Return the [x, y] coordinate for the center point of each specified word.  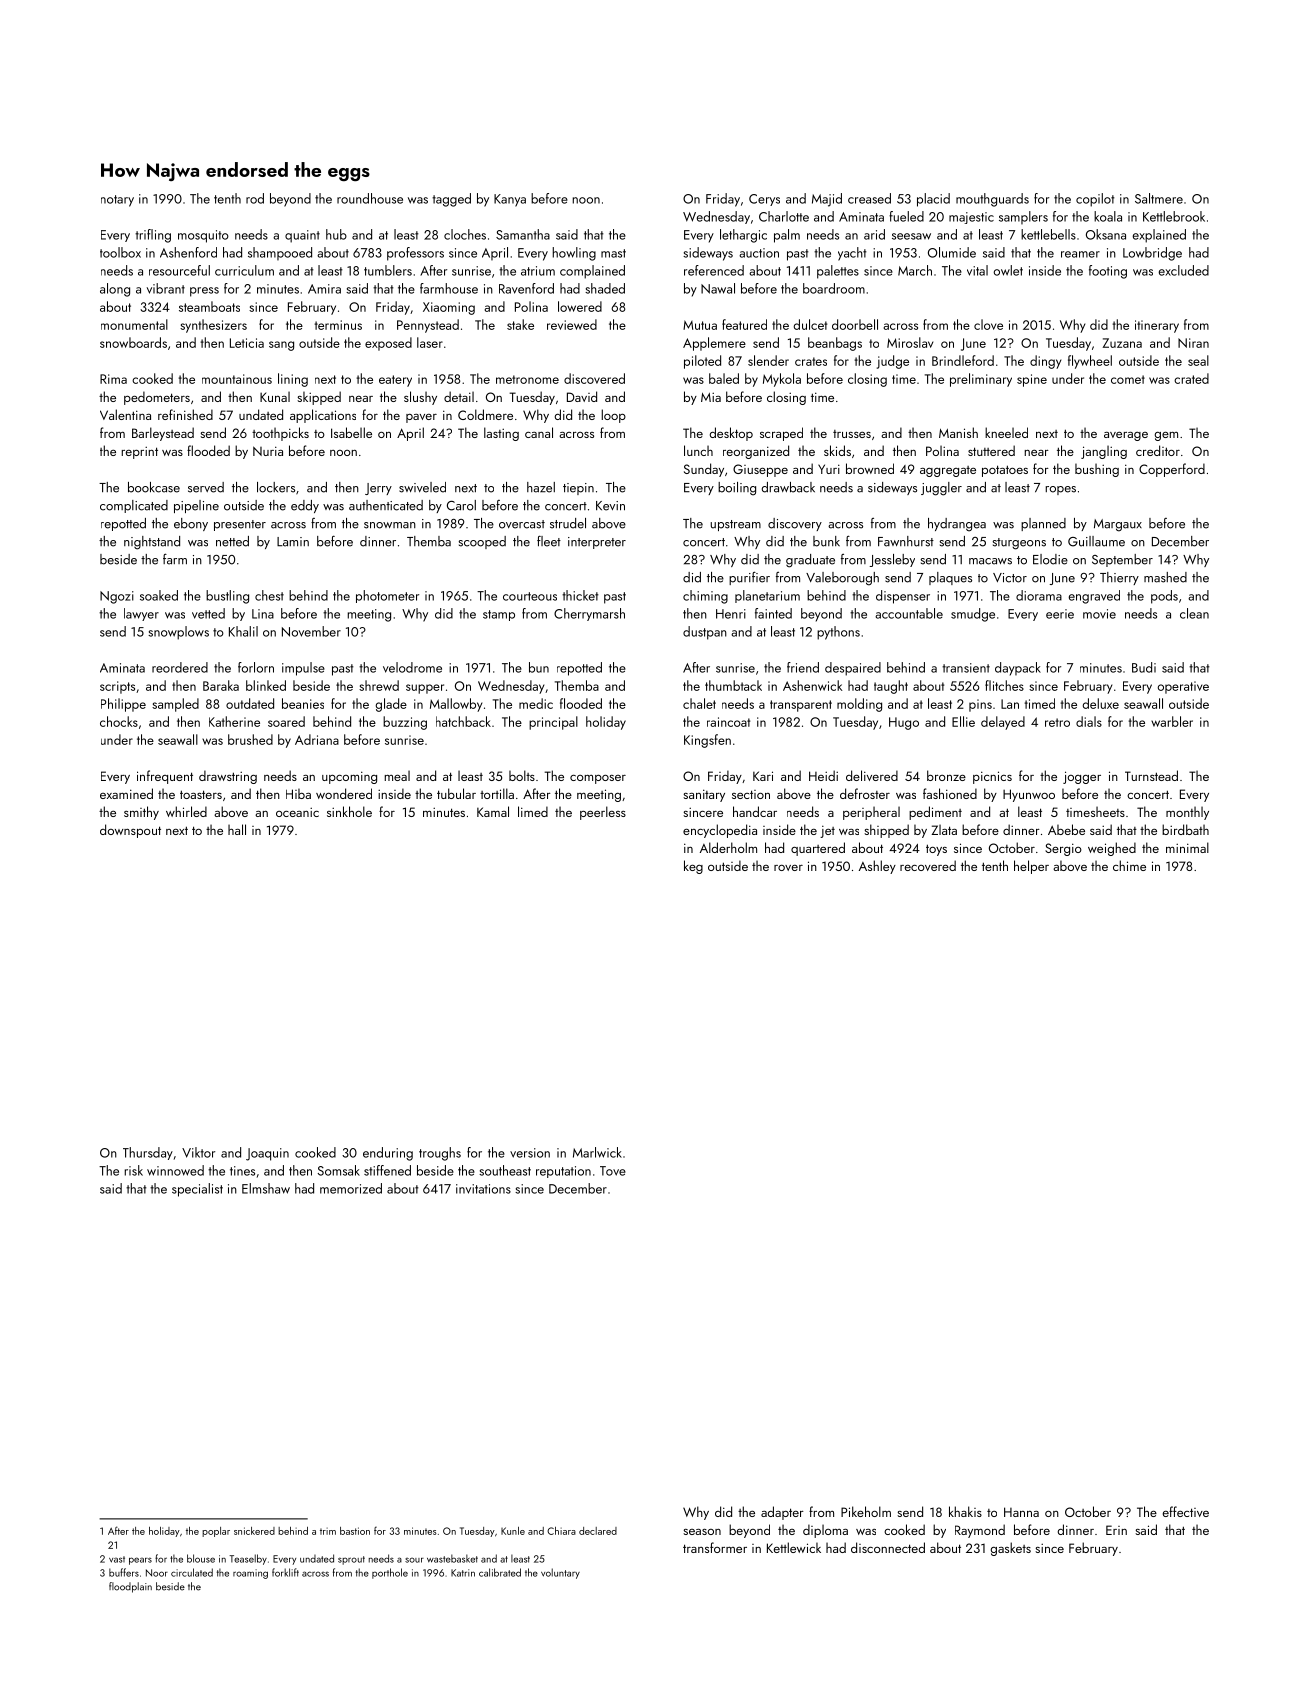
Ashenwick [812, 685]
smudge [973, 615]
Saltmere [1159, 198]
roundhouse [370, 198]
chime [1129, 865]
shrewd [379, 685]
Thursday [148, 1153]
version [530, 1153]
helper [1031, 867]
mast [613, 253]
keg [693, 867]
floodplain [130, 1587]
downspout [130, 831]
